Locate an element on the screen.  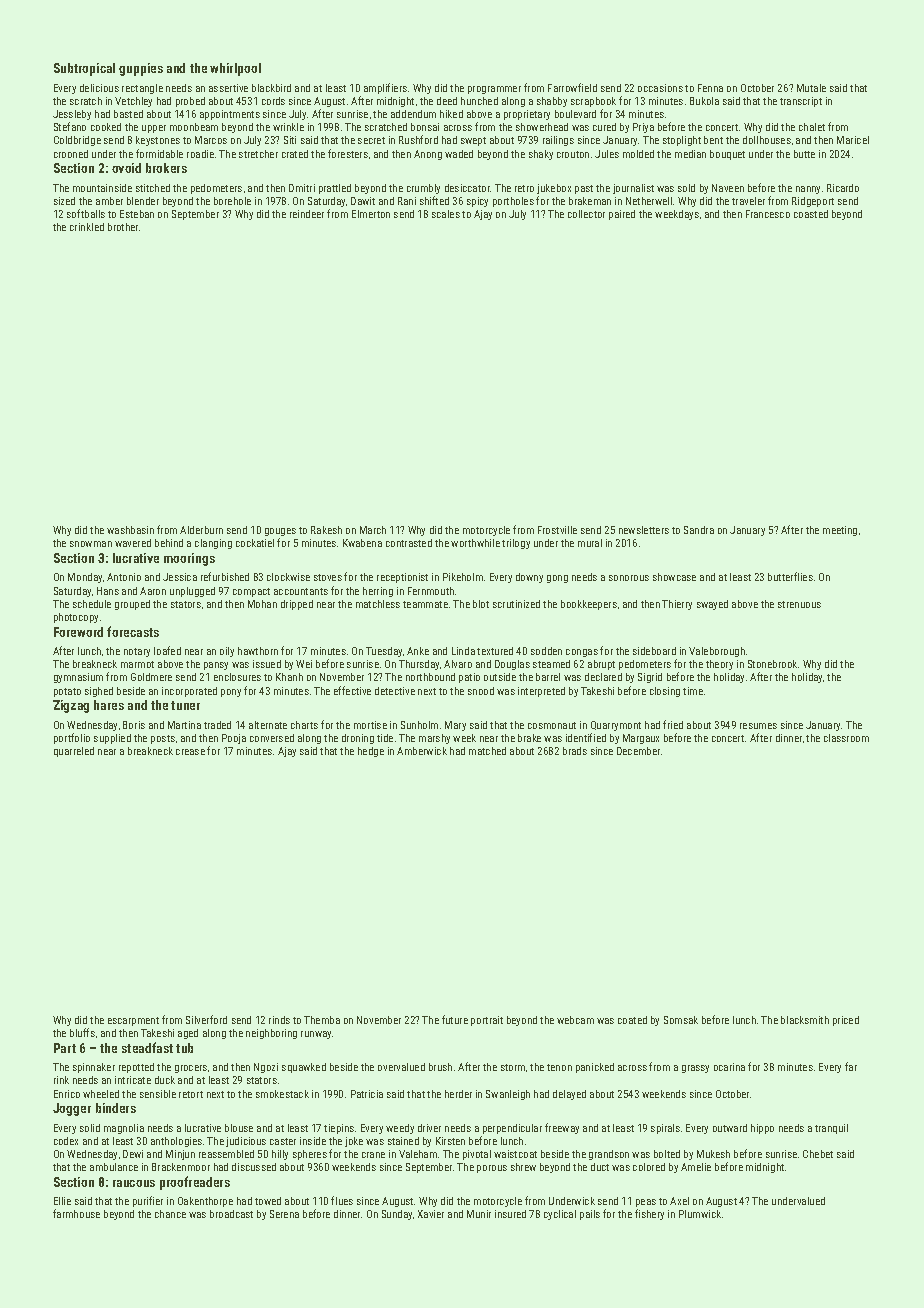
rectangle is located at coordinates (142, 89).
